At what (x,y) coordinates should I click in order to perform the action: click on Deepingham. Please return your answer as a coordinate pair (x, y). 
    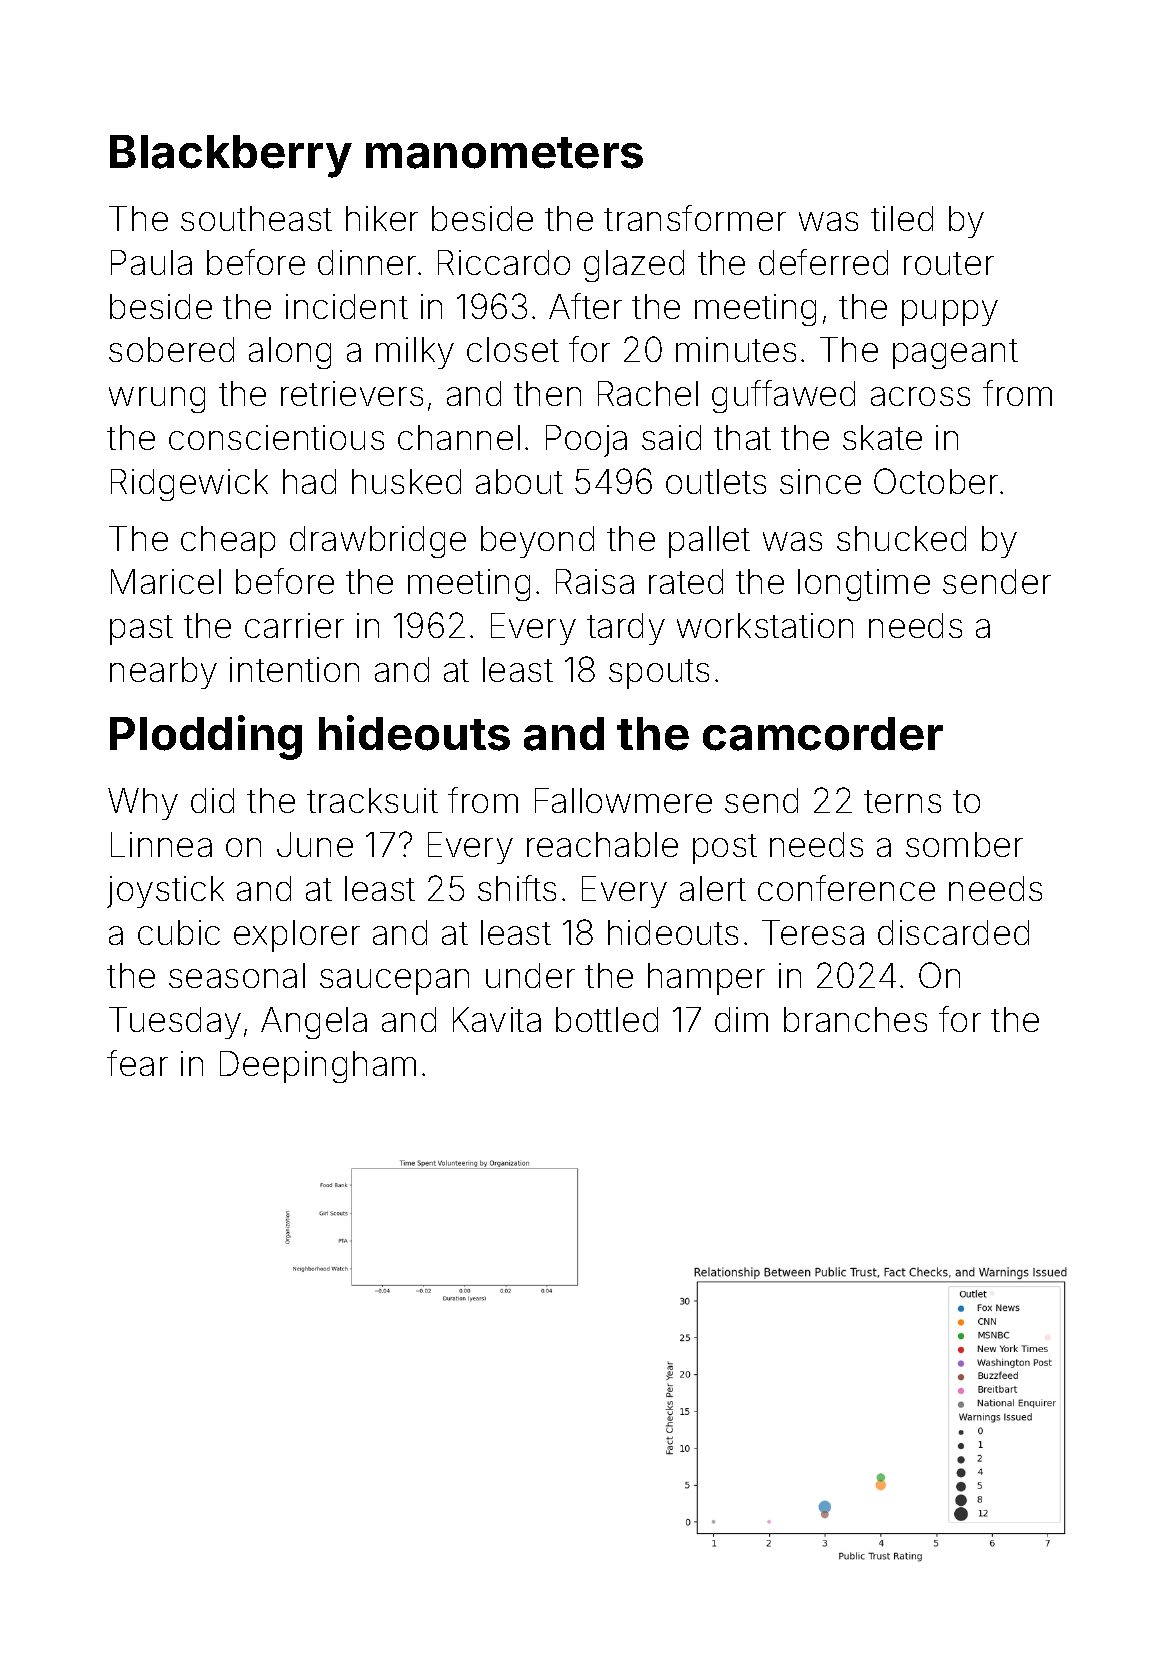
    Looking at the image, I should click on (318, 1067).
